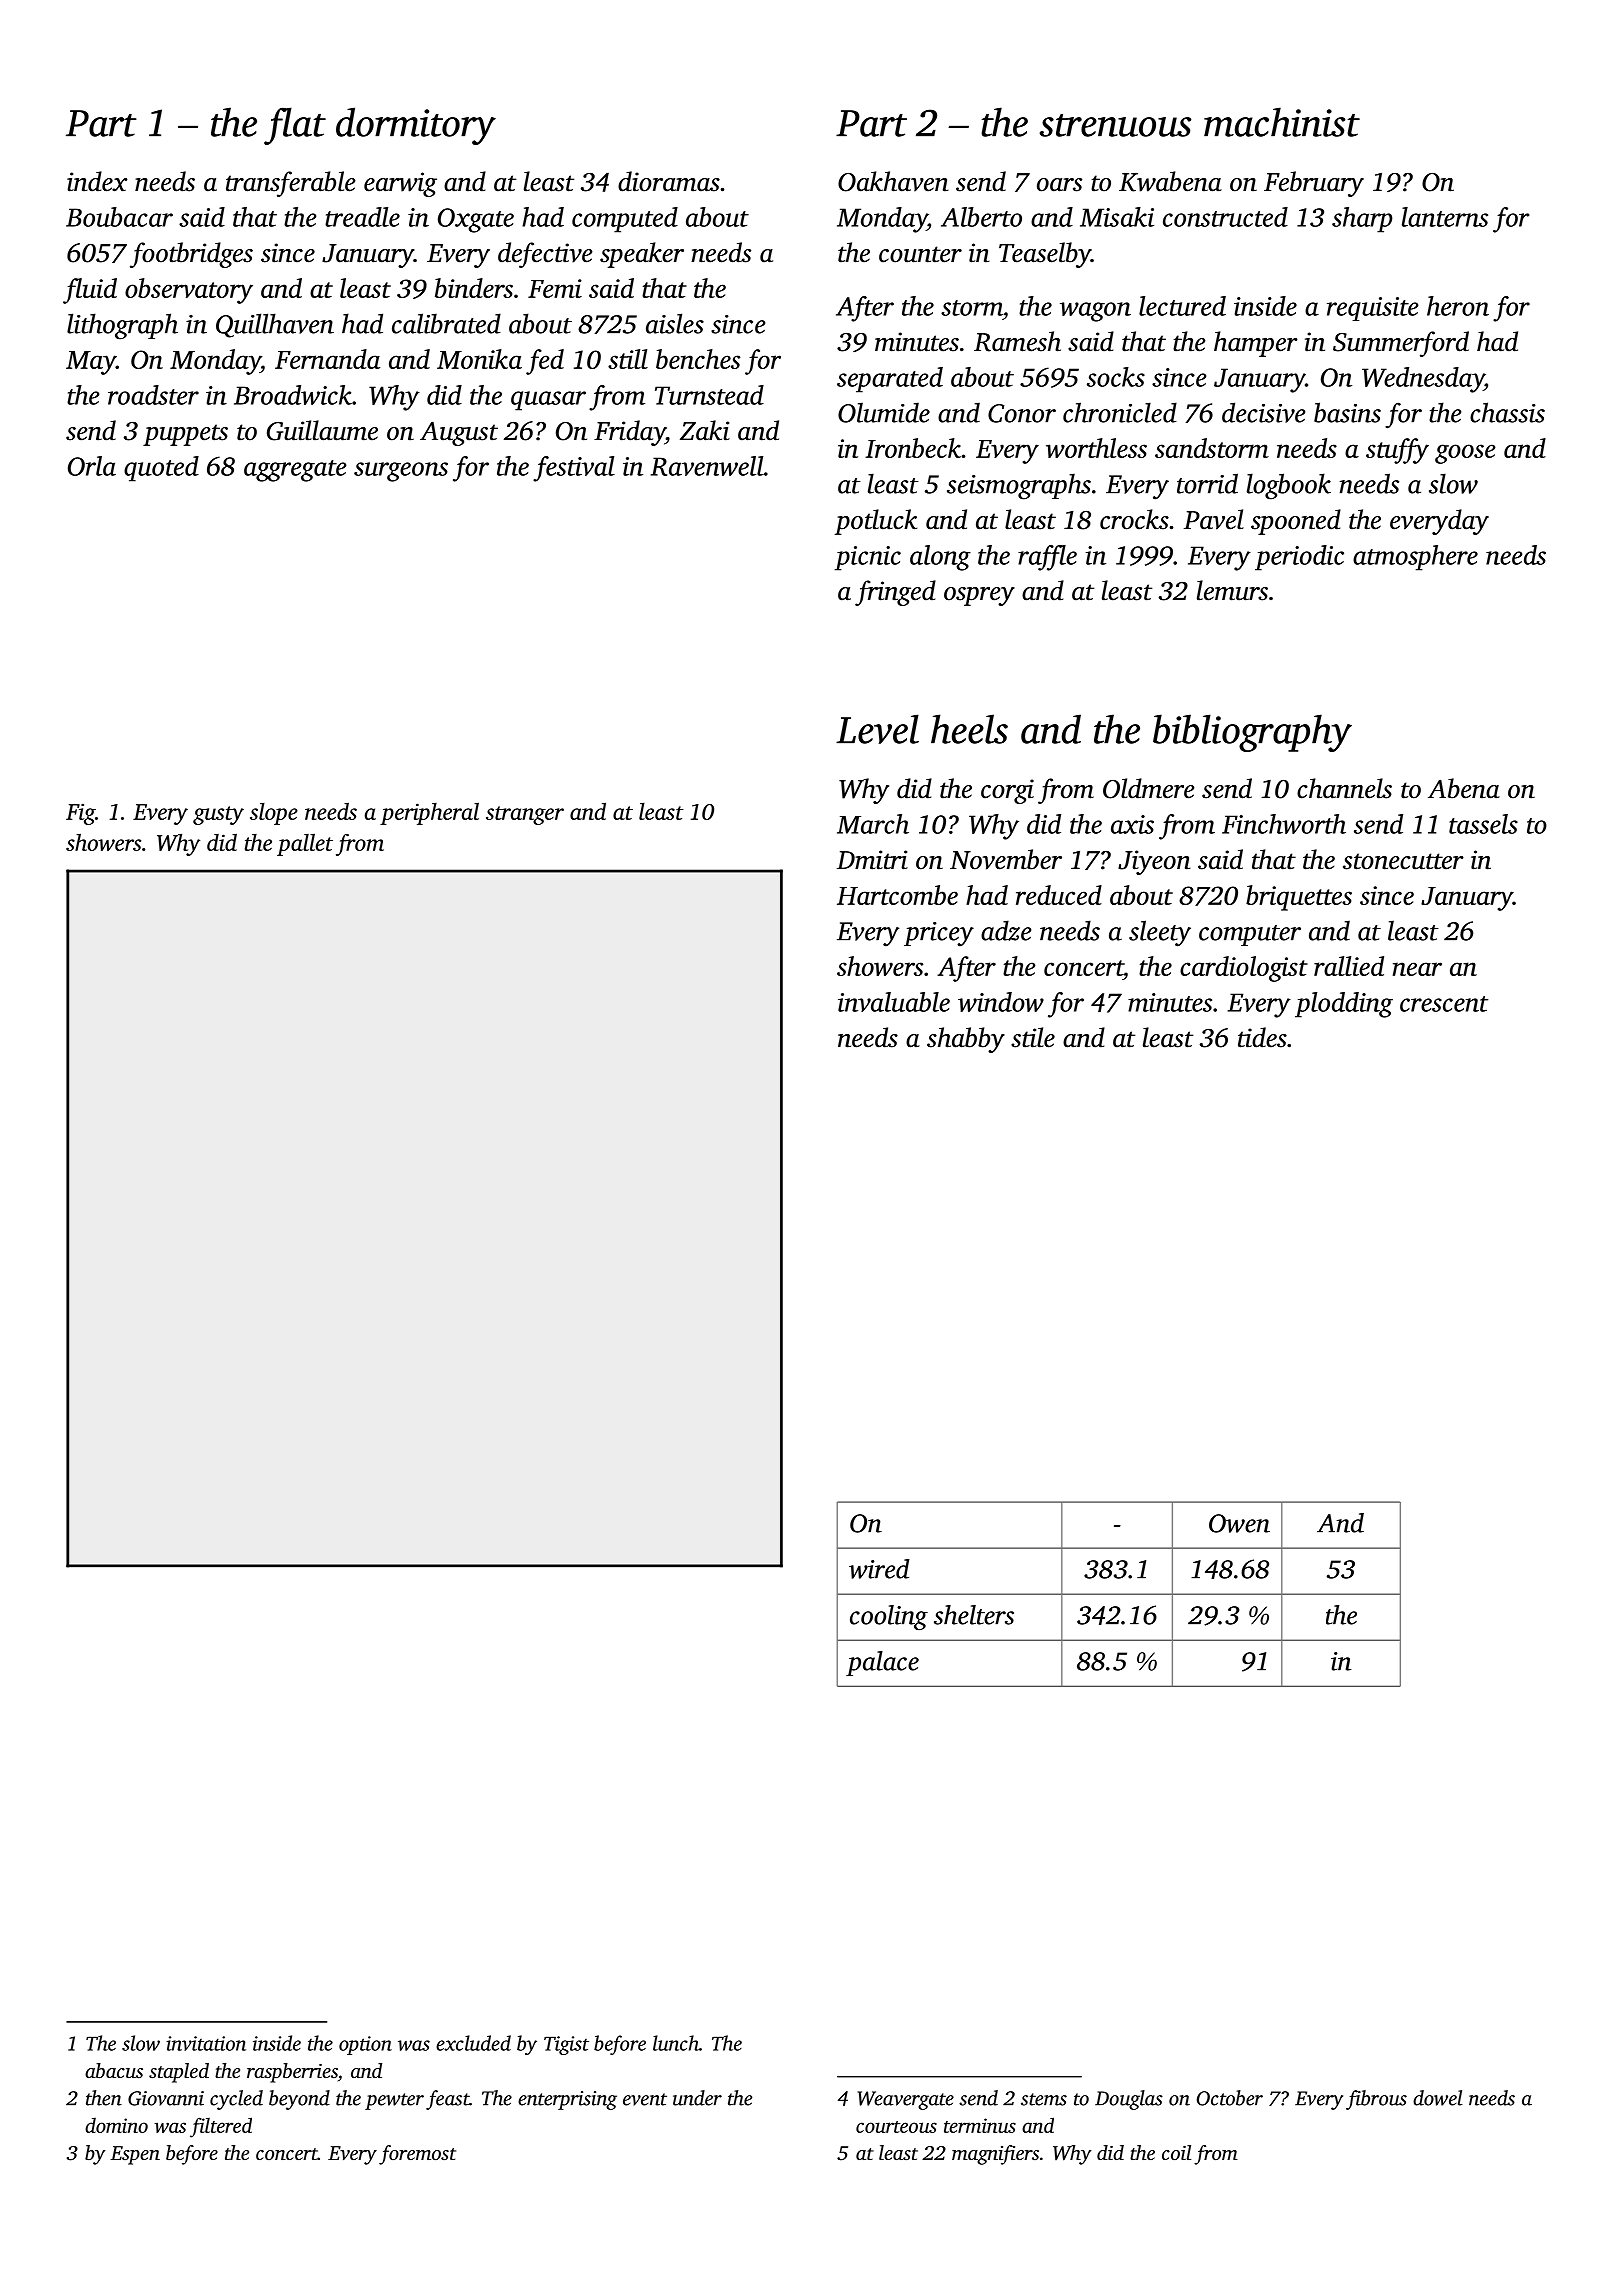 The height and width of the screenshot is (2292, 1620). What do you see at coordinates (1176, 2152) in the screenshot?
I see `coil` at bounding box center [1176, 2152].
